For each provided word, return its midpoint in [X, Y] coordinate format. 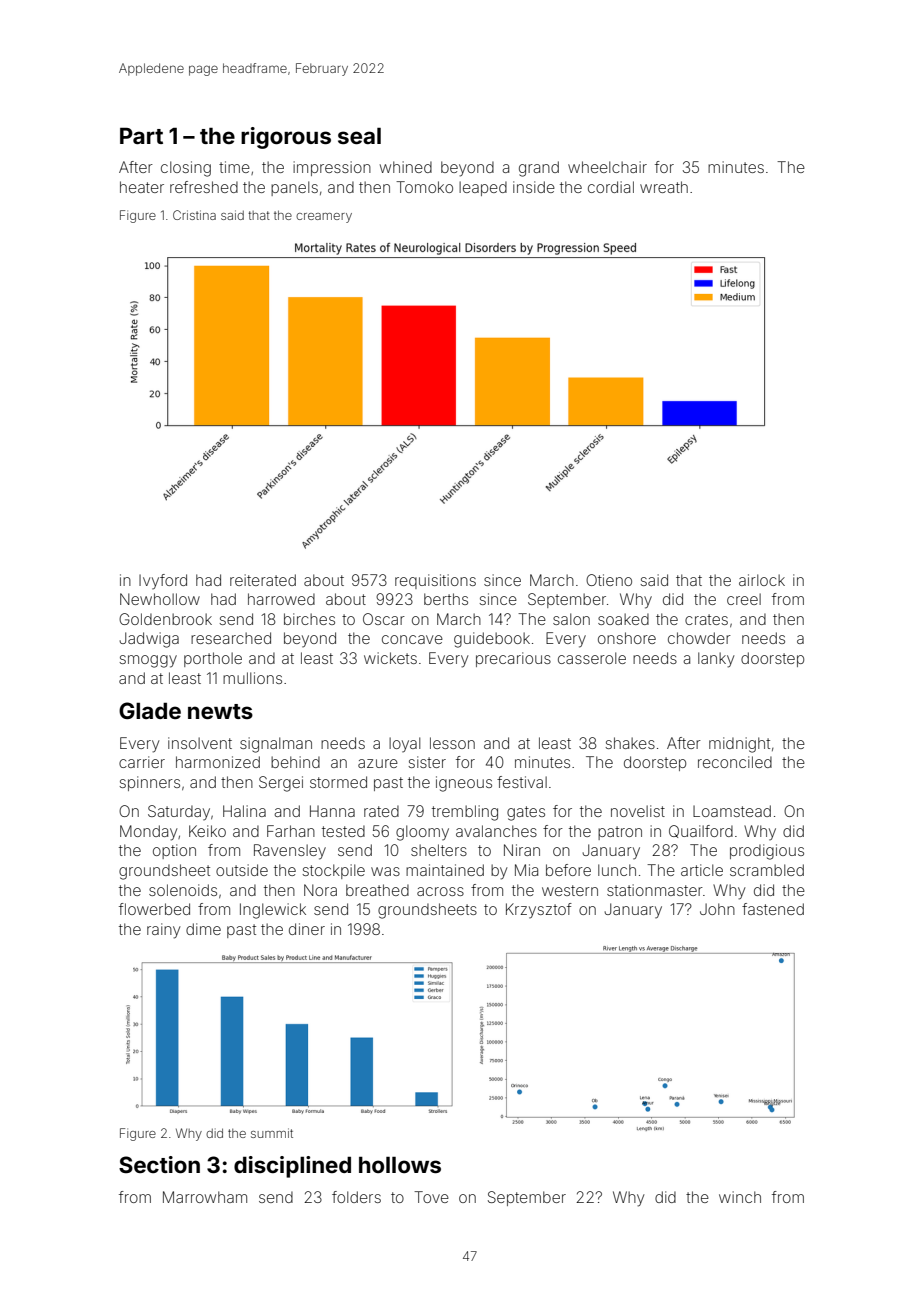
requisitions [435, 581]
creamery [324, 218]
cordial [611, 187]
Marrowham [205, 1197]
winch [740, 1197]
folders [356, 1197]
